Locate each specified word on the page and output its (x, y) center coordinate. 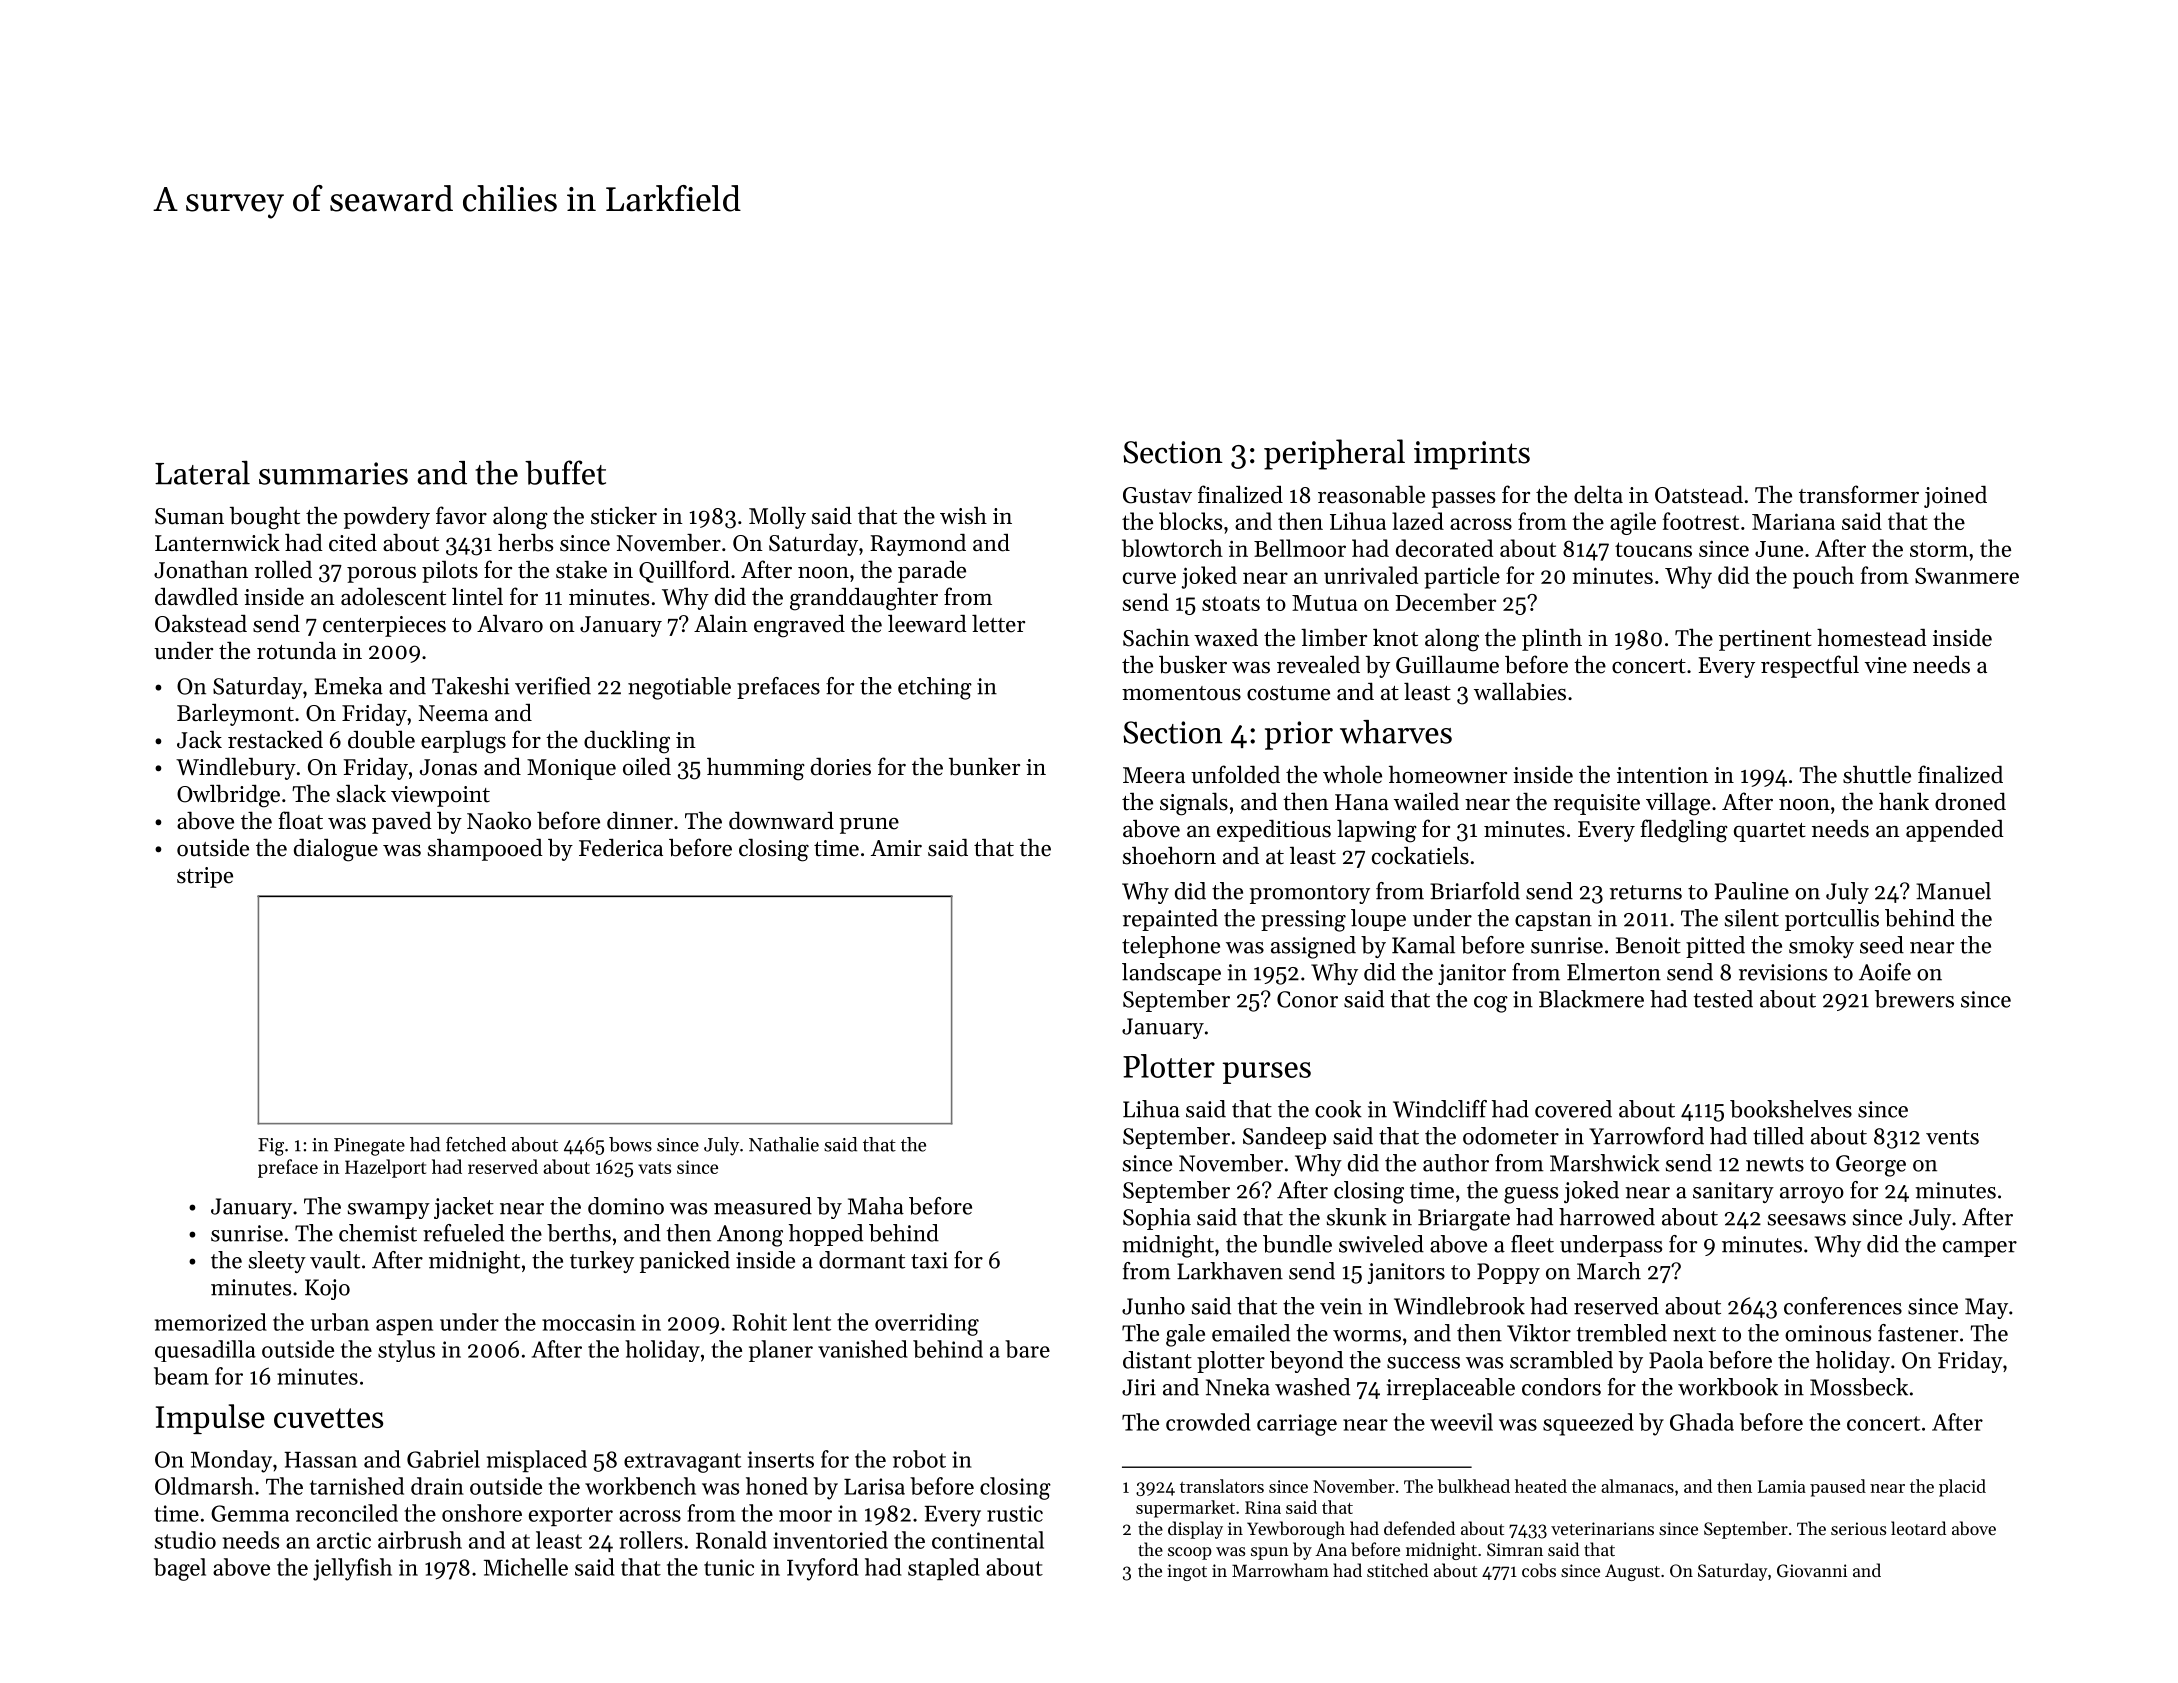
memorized (211, 1322)
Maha (876, 1206)
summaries (333, 473)
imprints (1472, 455)
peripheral (1334, 454)
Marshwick (1605, 1163)
